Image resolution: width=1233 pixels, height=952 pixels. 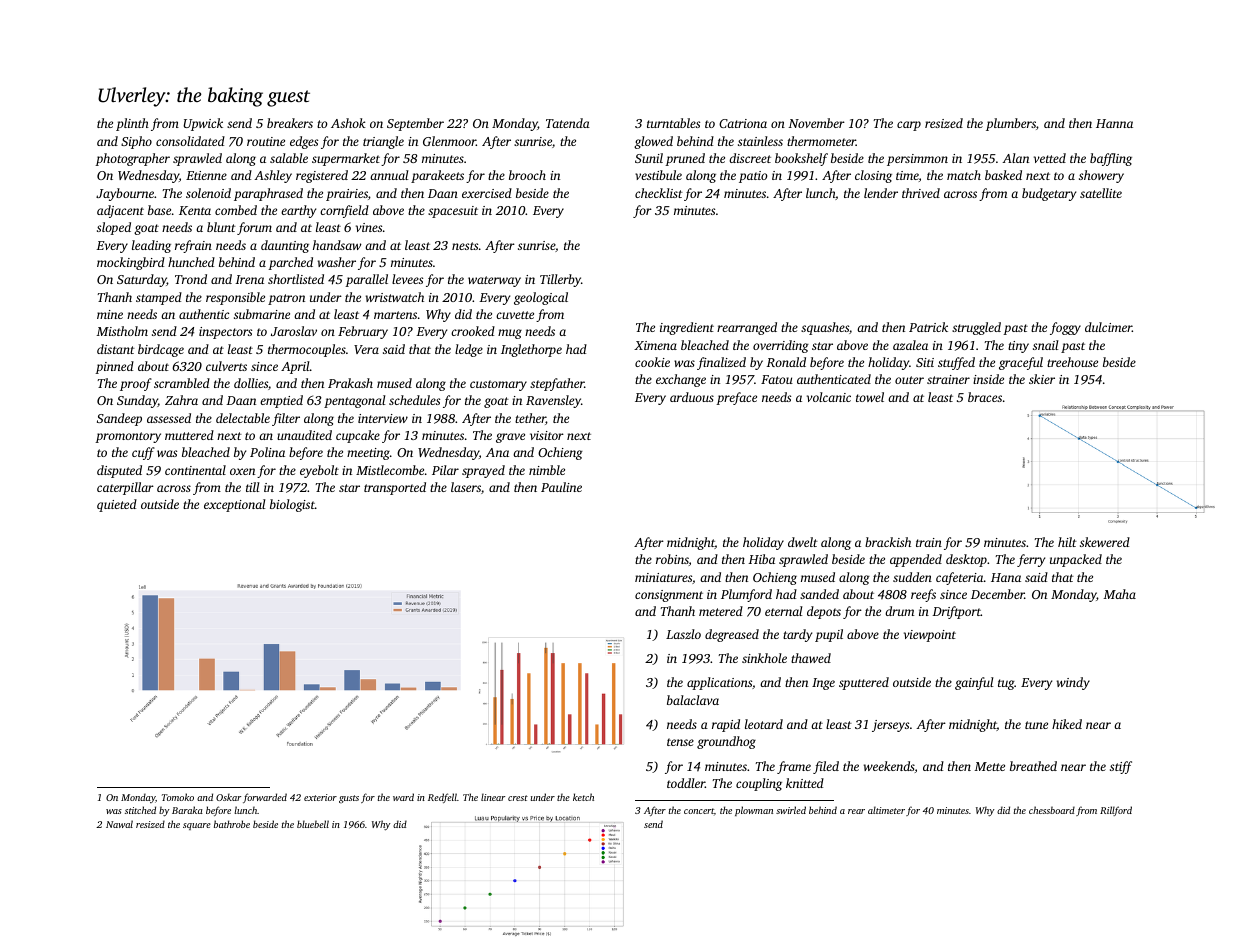 What do you see at coordinates (178, 797) in the screenshot?
I see `Tomoko` at bounding box center [178, 797].
